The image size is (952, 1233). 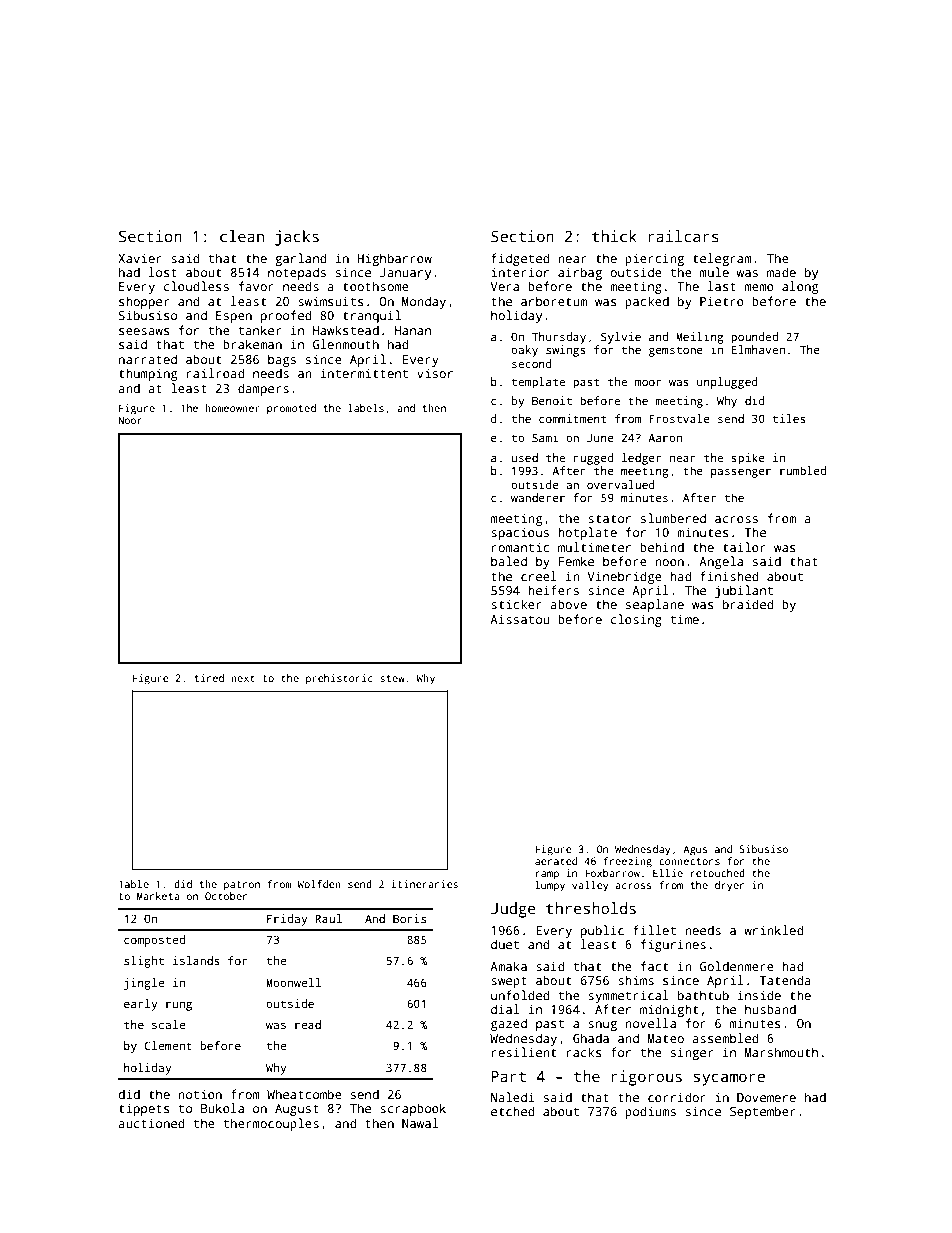 I want to click on September, so click(x=763, y=1112).
